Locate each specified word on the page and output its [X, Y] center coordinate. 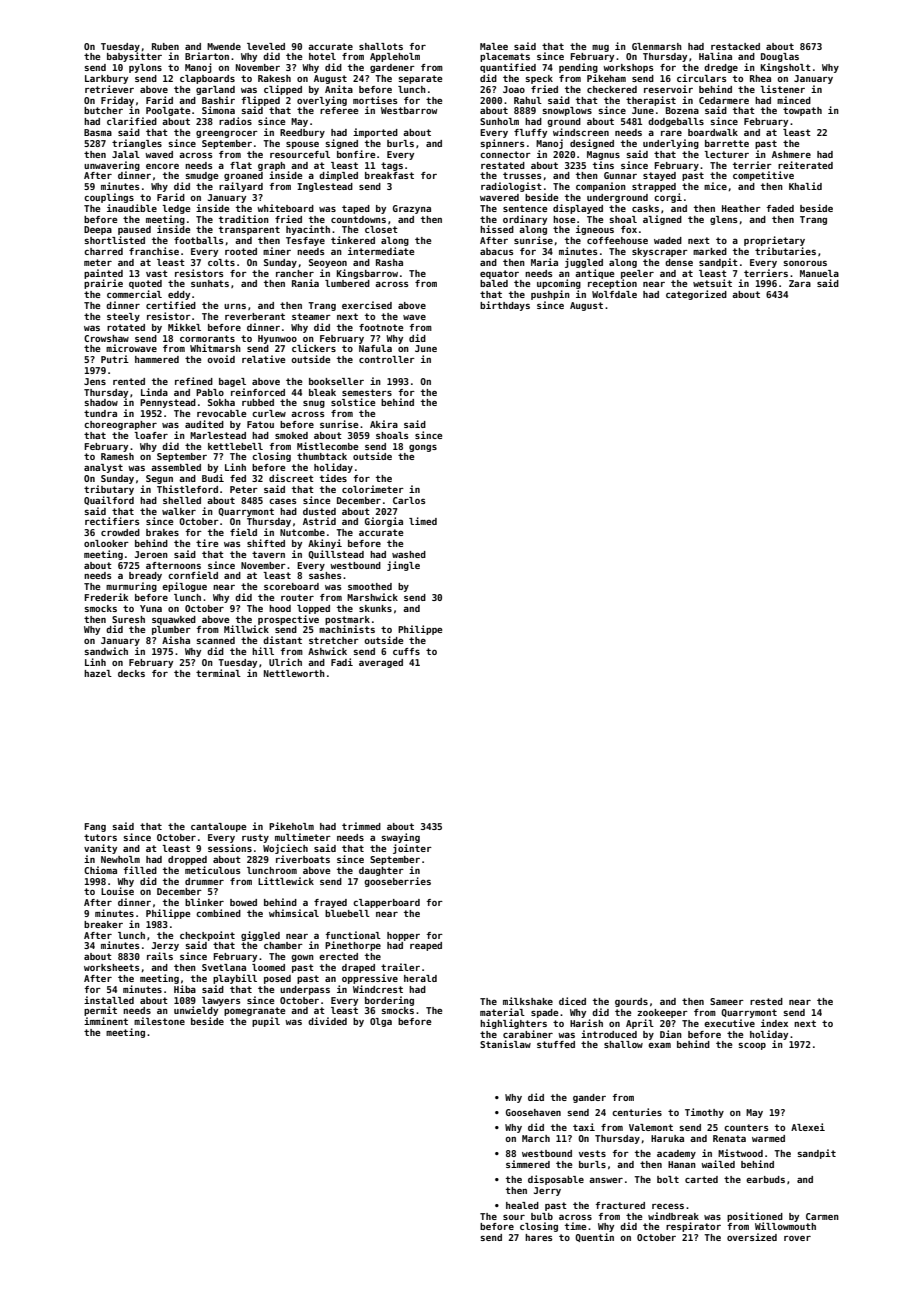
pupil [266, 1022]
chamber [283, 945]
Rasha [389, 262]
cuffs [406, 651]
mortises [375, 100]
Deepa [98, 230]
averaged [381, 663]
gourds [631, 1002]
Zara [800, 283]
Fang [95, 827]
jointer [412, 849]
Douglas [780, 57]
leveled [266, 46]
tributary [109, 490]
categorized [696, 295]
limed [423, 521]
